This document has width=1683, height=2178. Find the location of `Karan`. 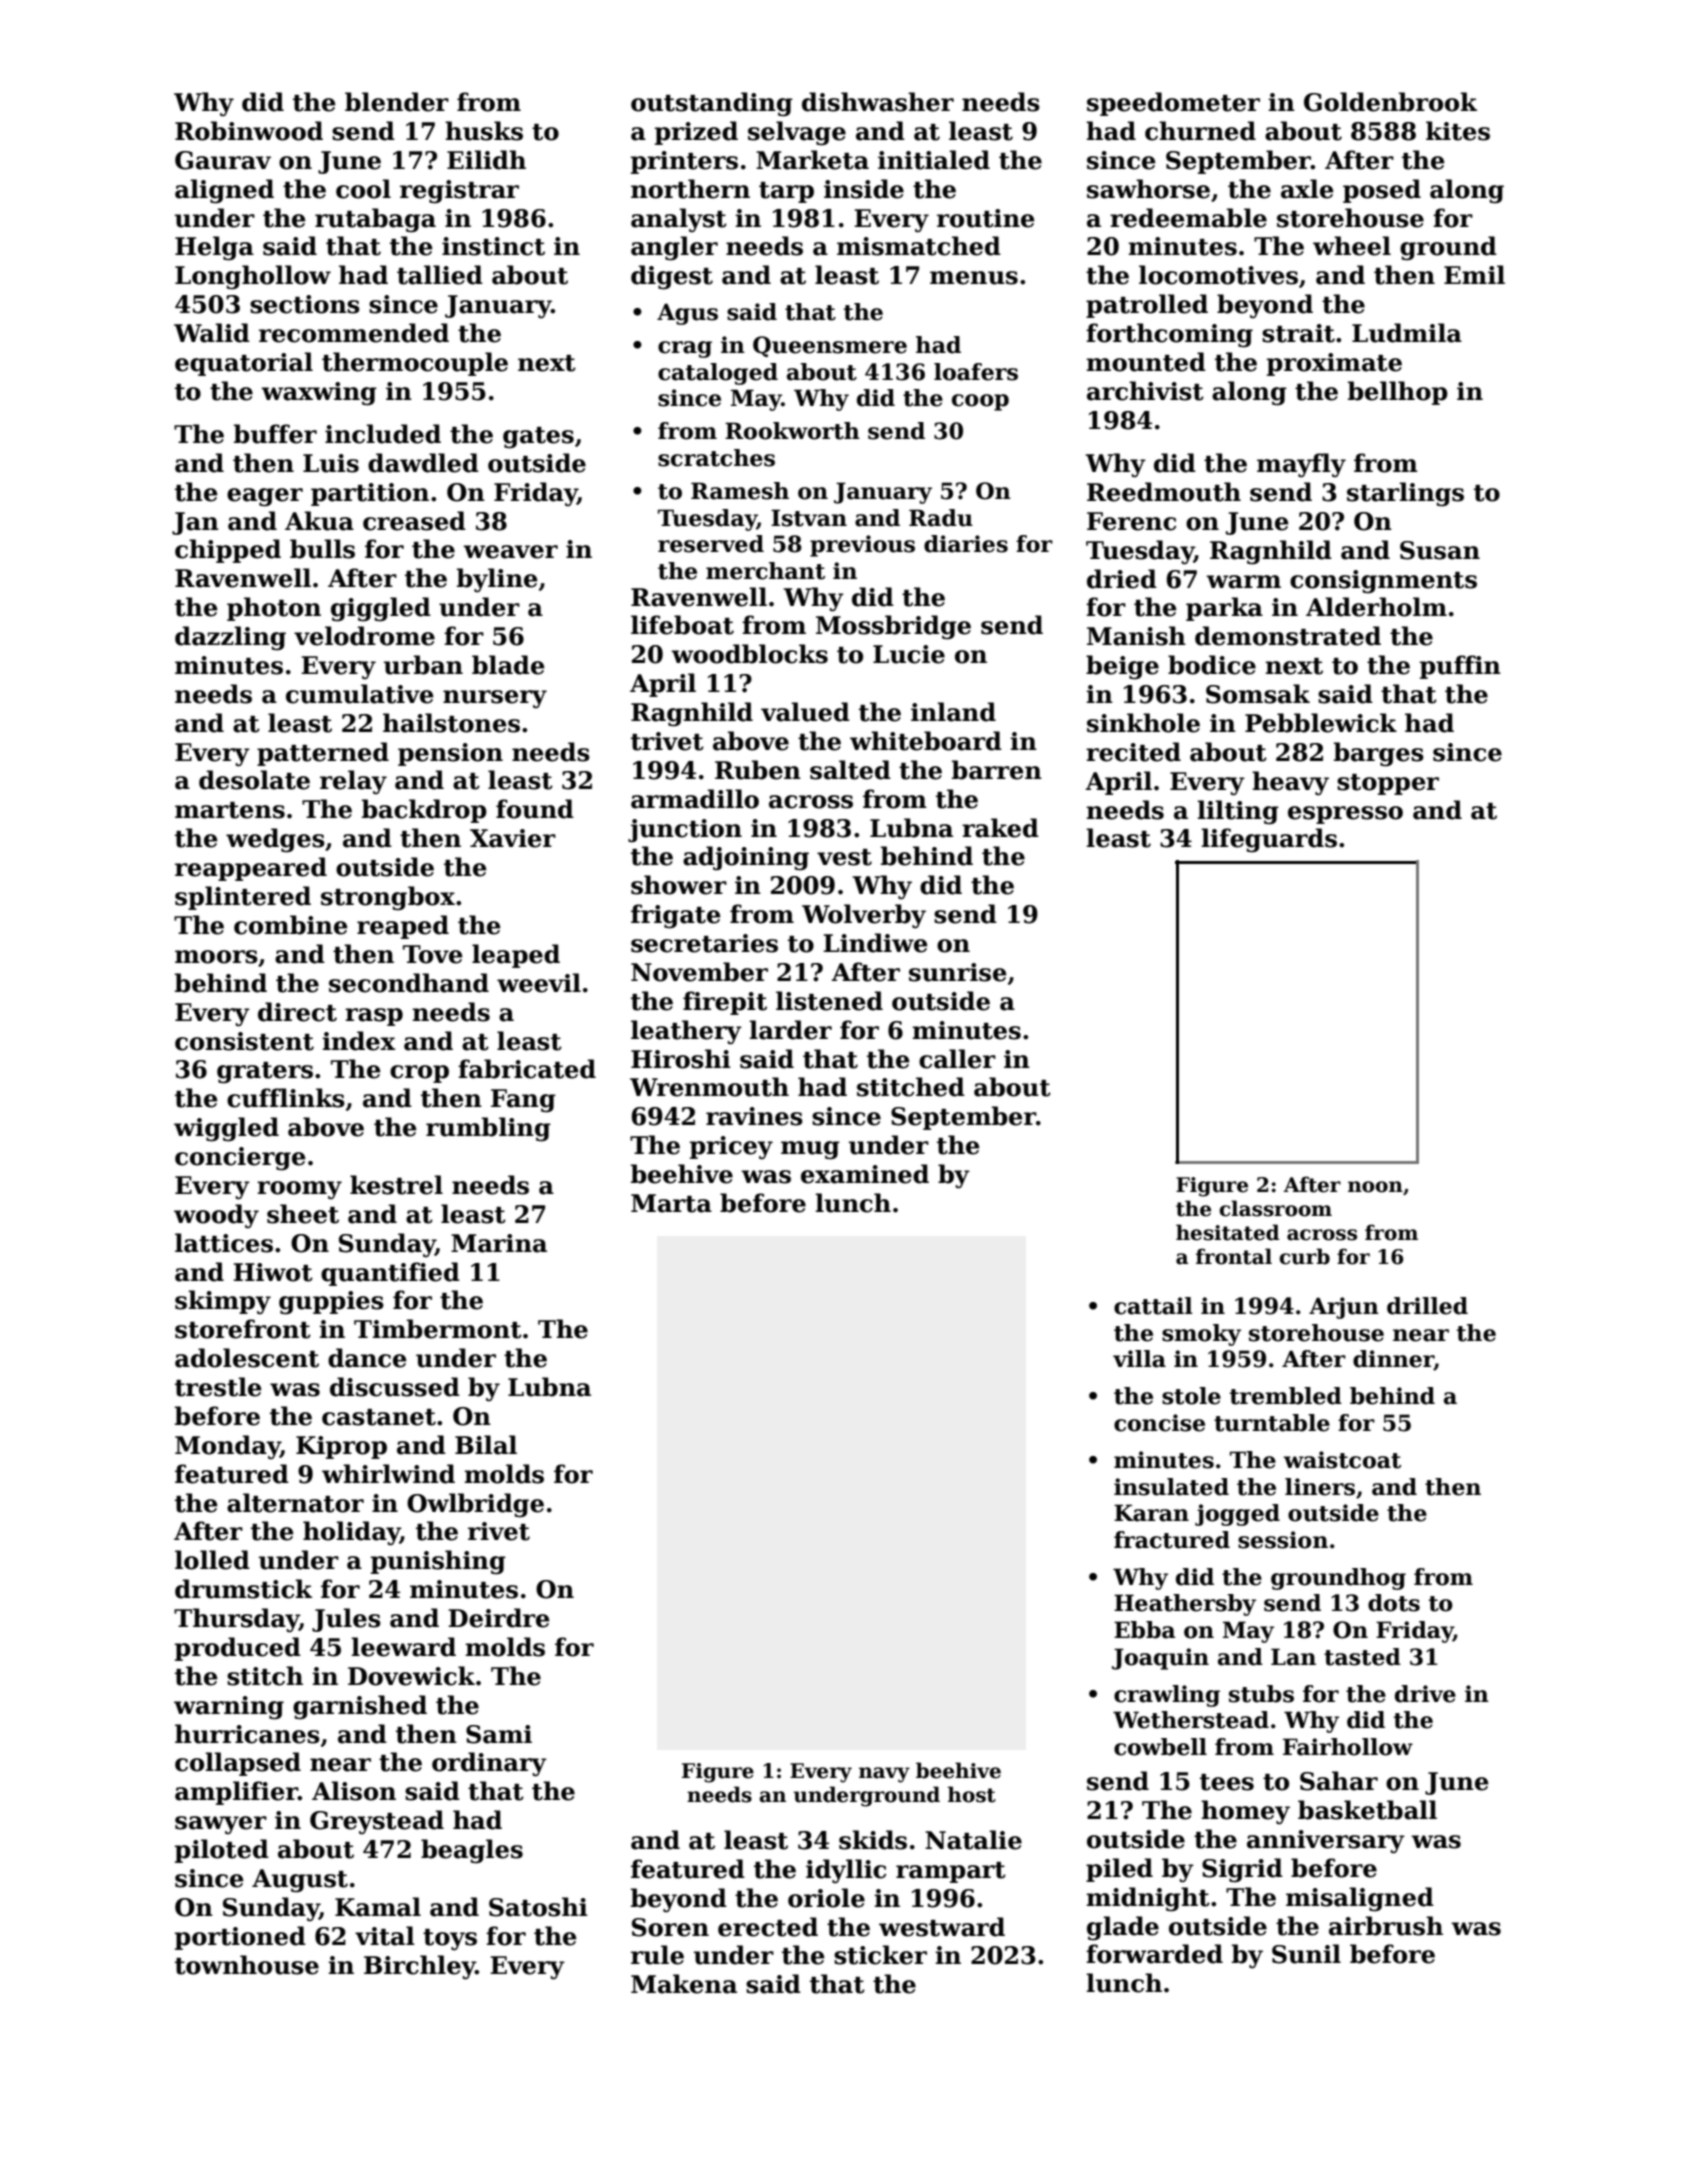

Karan is located at coordinates (1151, 1513).
